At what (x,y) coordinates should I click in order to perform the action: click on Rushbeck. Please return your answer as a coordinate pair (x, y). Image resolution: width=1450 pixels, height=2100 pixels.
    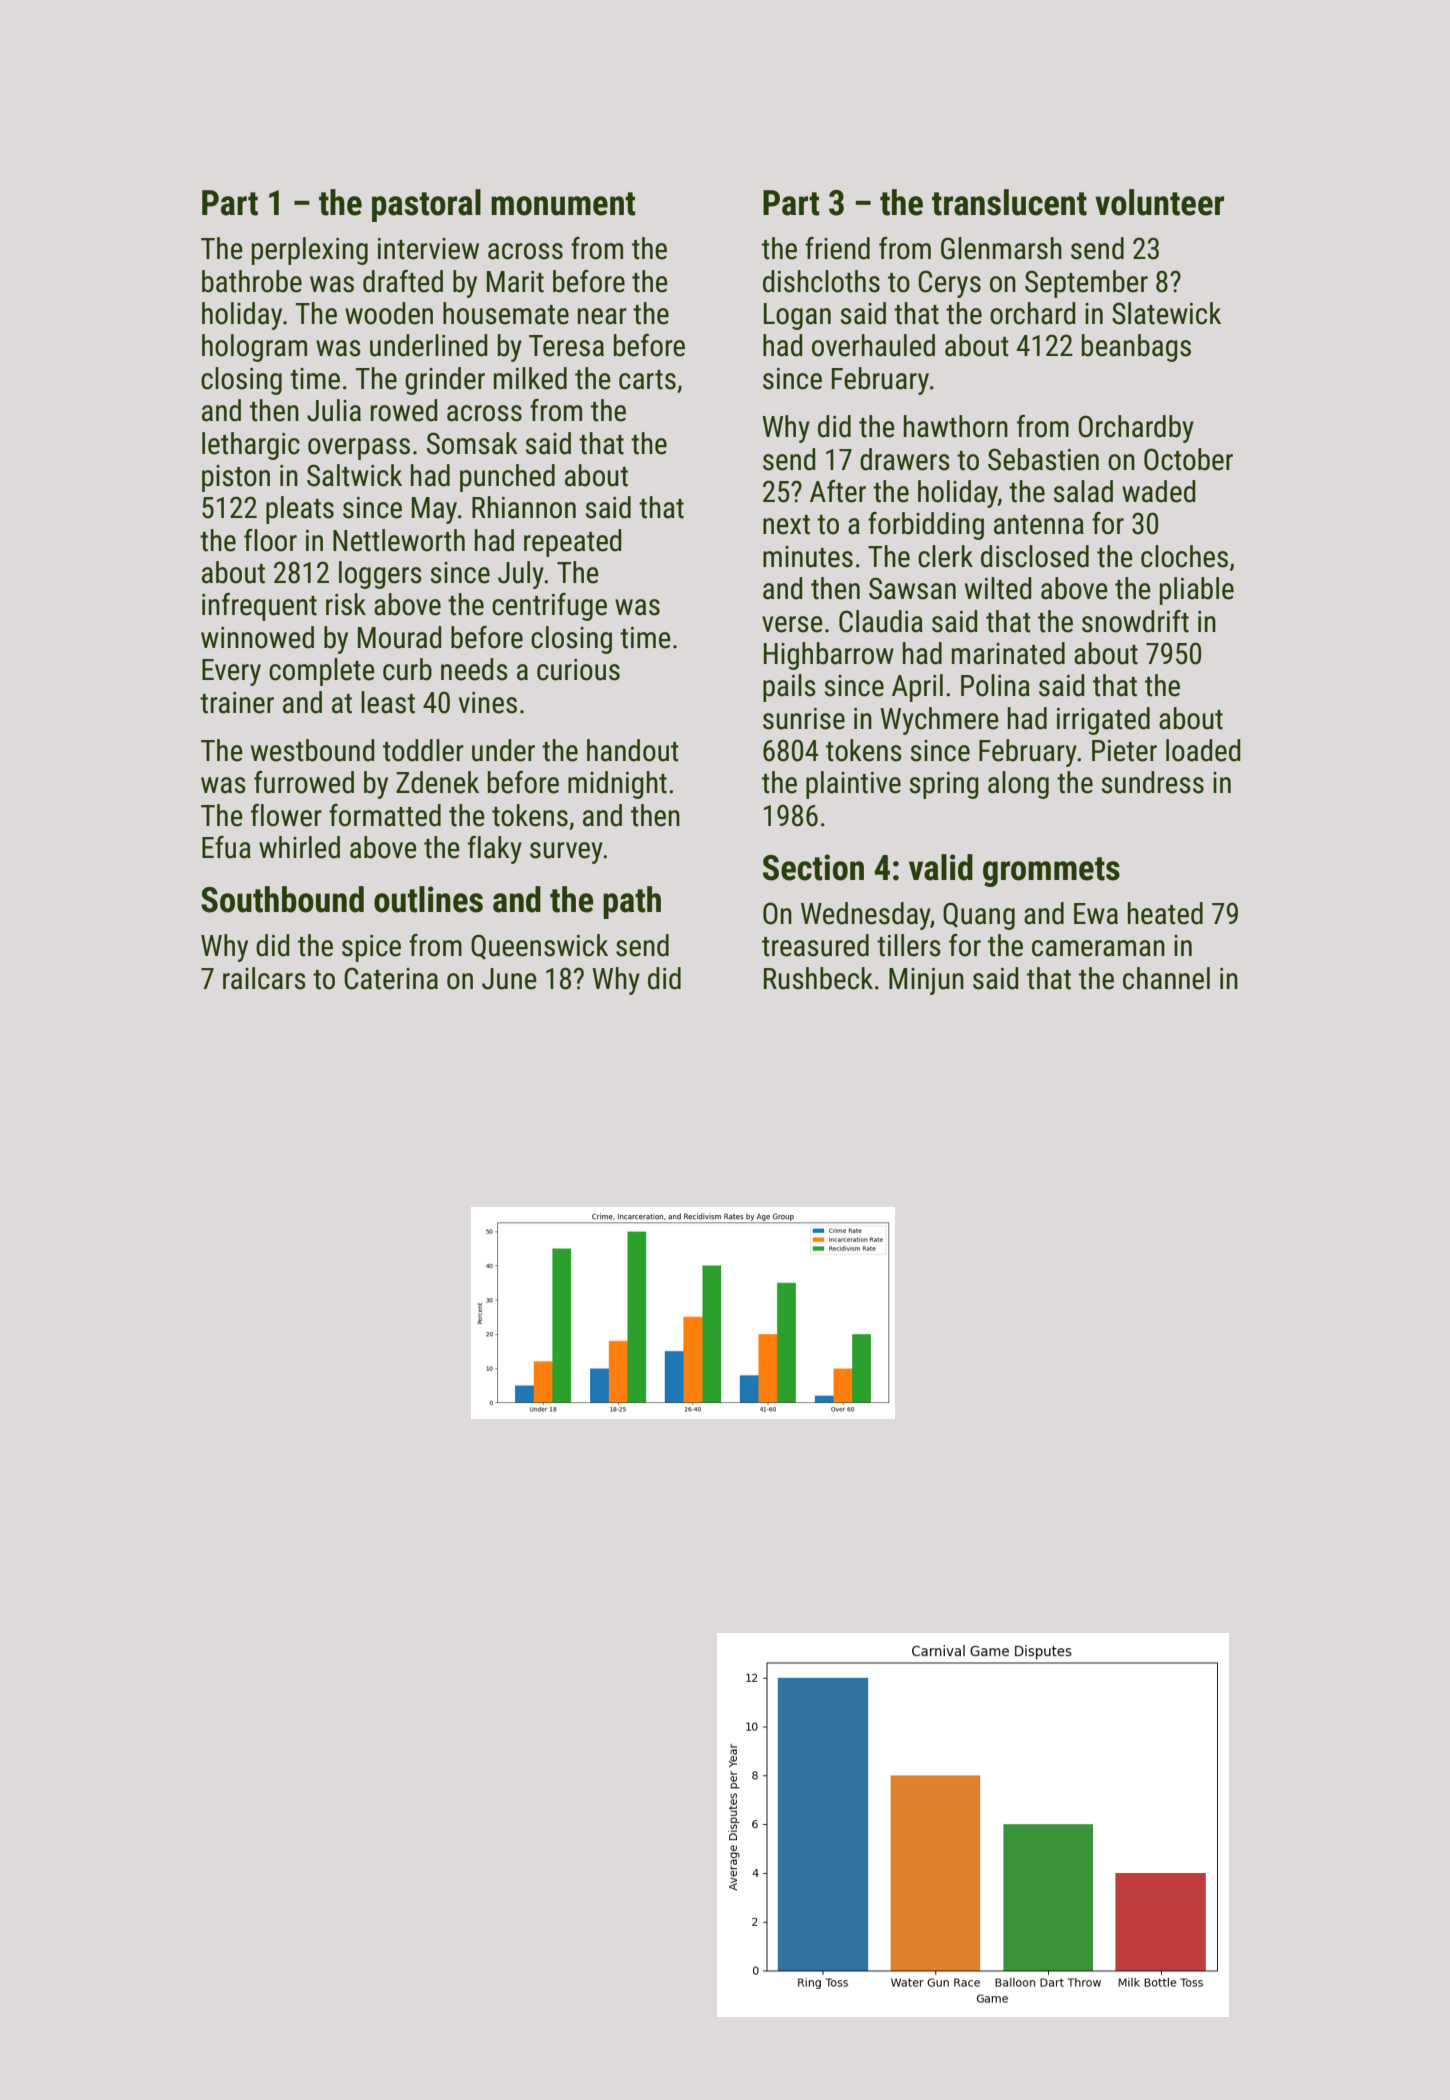
    Looking at the image, I should click on (818, 978).
